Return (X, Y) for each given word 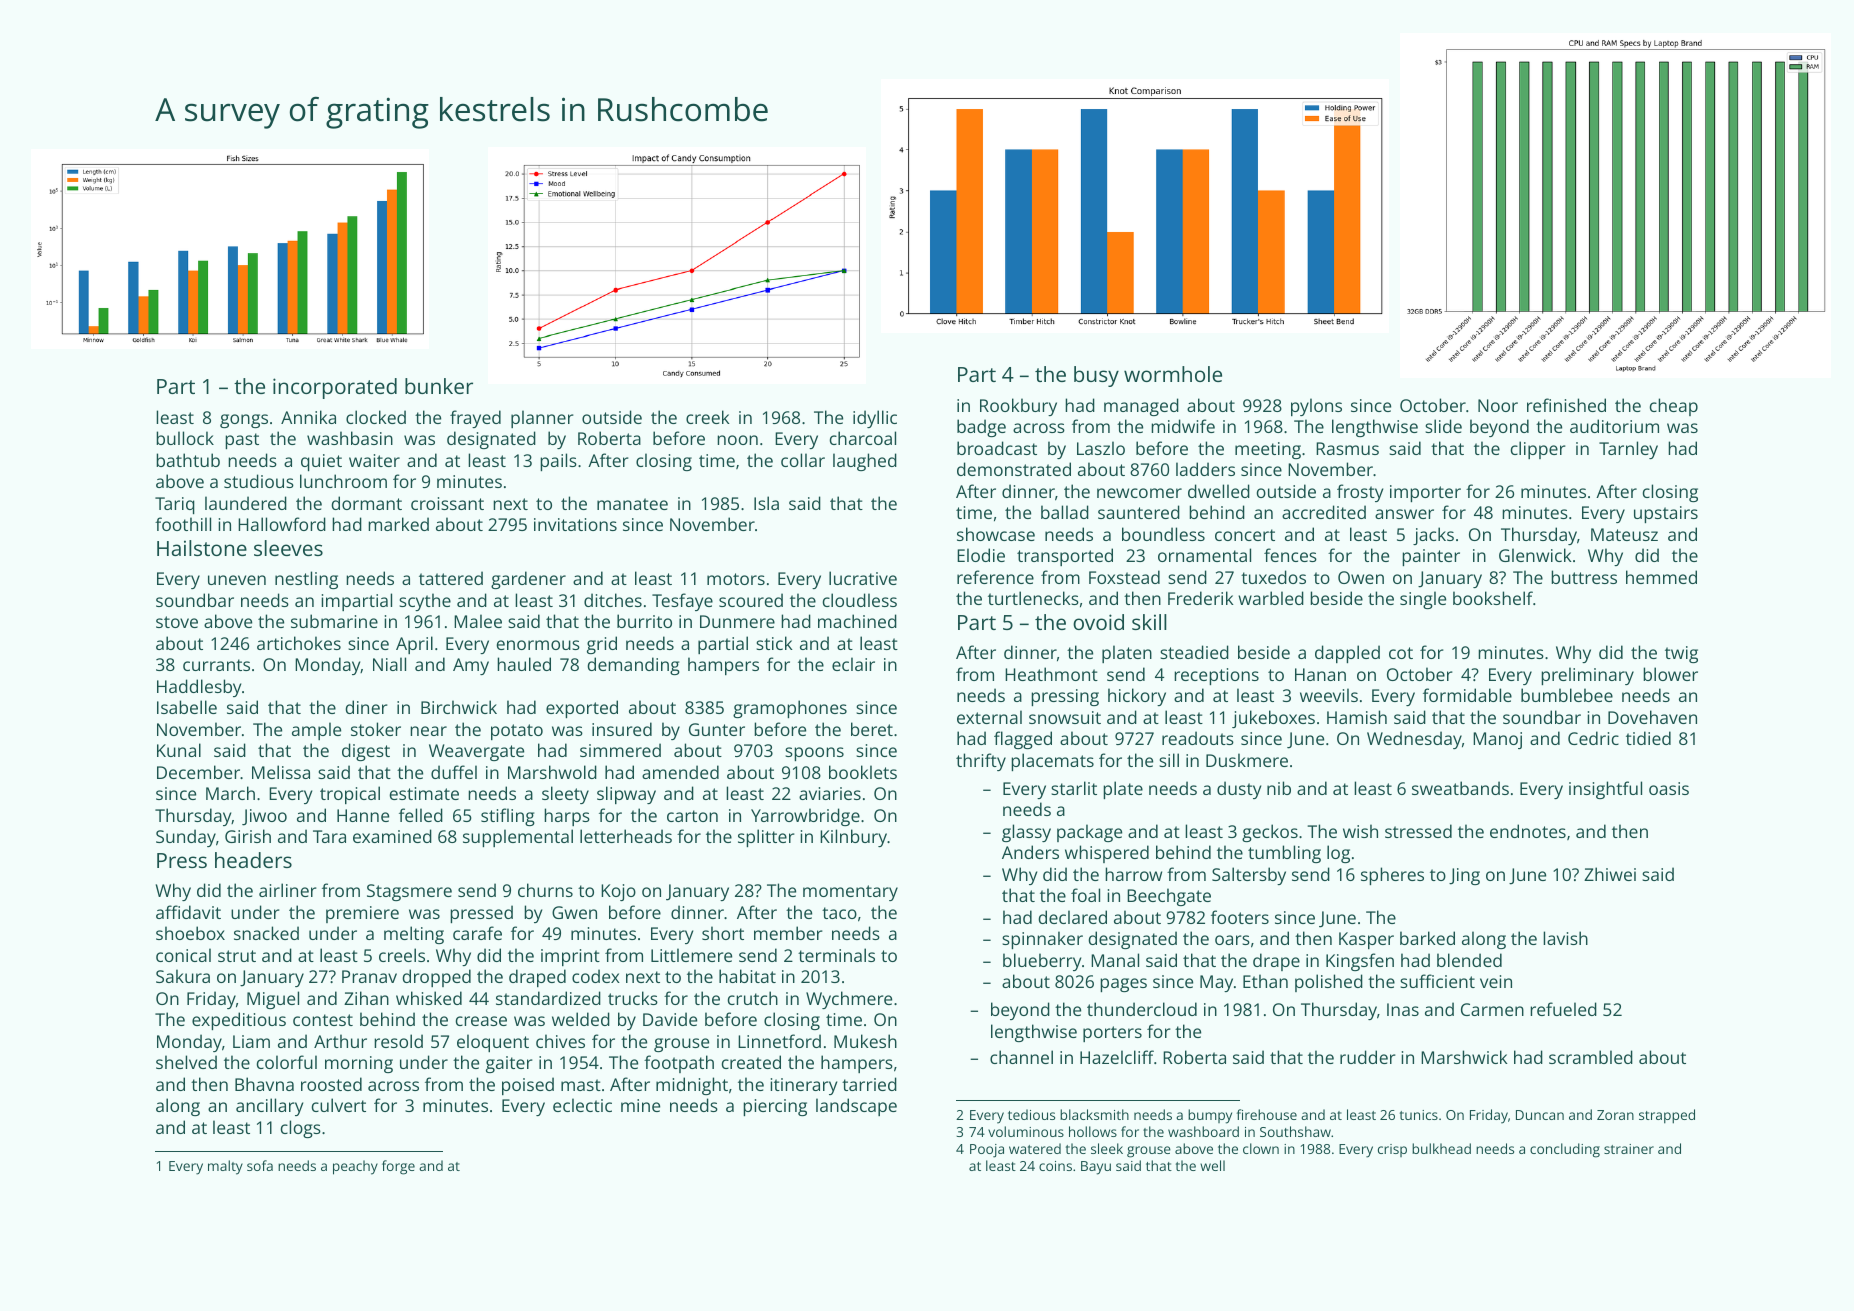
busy (1096, 376)
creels (402, 955)
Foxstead (1124, 577)
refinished (1566, 405)
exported (582, 709)
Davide (670, 1019)
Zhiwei (1610, 874)
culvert (339, 1105)
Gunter (717, 729)
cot (1401, 653)
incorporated (335, 388)
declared (1072, 917)
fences (1290, 555)
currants (216, 665)
